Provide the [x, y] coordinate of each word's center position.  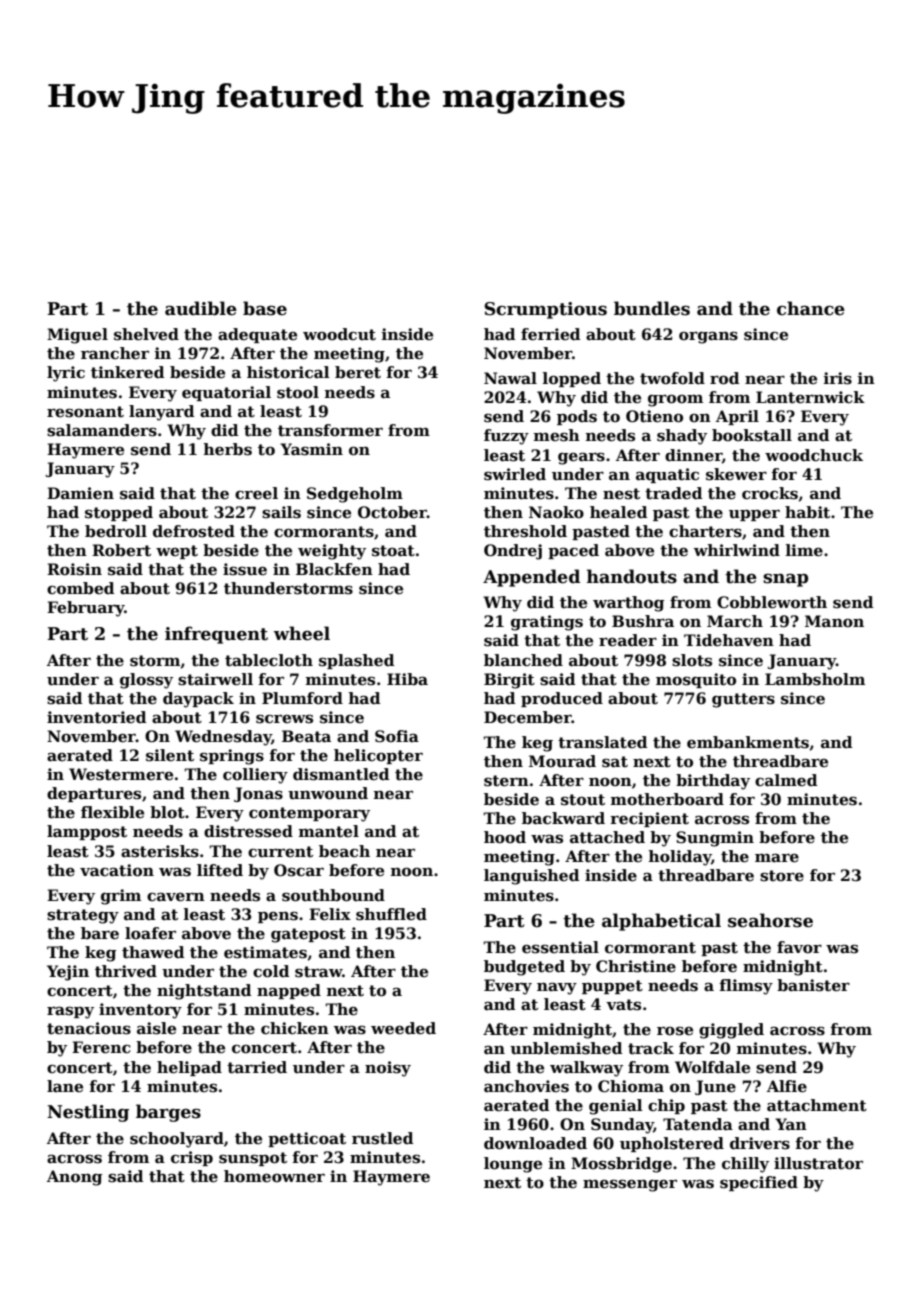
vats [623, 1005]
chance [811, 308]
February [86, 609]
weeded [403, 1028]
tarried [257, 1067]
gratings [547, 623]
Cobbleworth [772, 602]
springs [232, 757]
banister [813, 985]
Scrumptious [545, 310]
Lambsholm [815, 679]
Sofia [397, 736]
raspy [70, 1012]
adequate [257, 335]
